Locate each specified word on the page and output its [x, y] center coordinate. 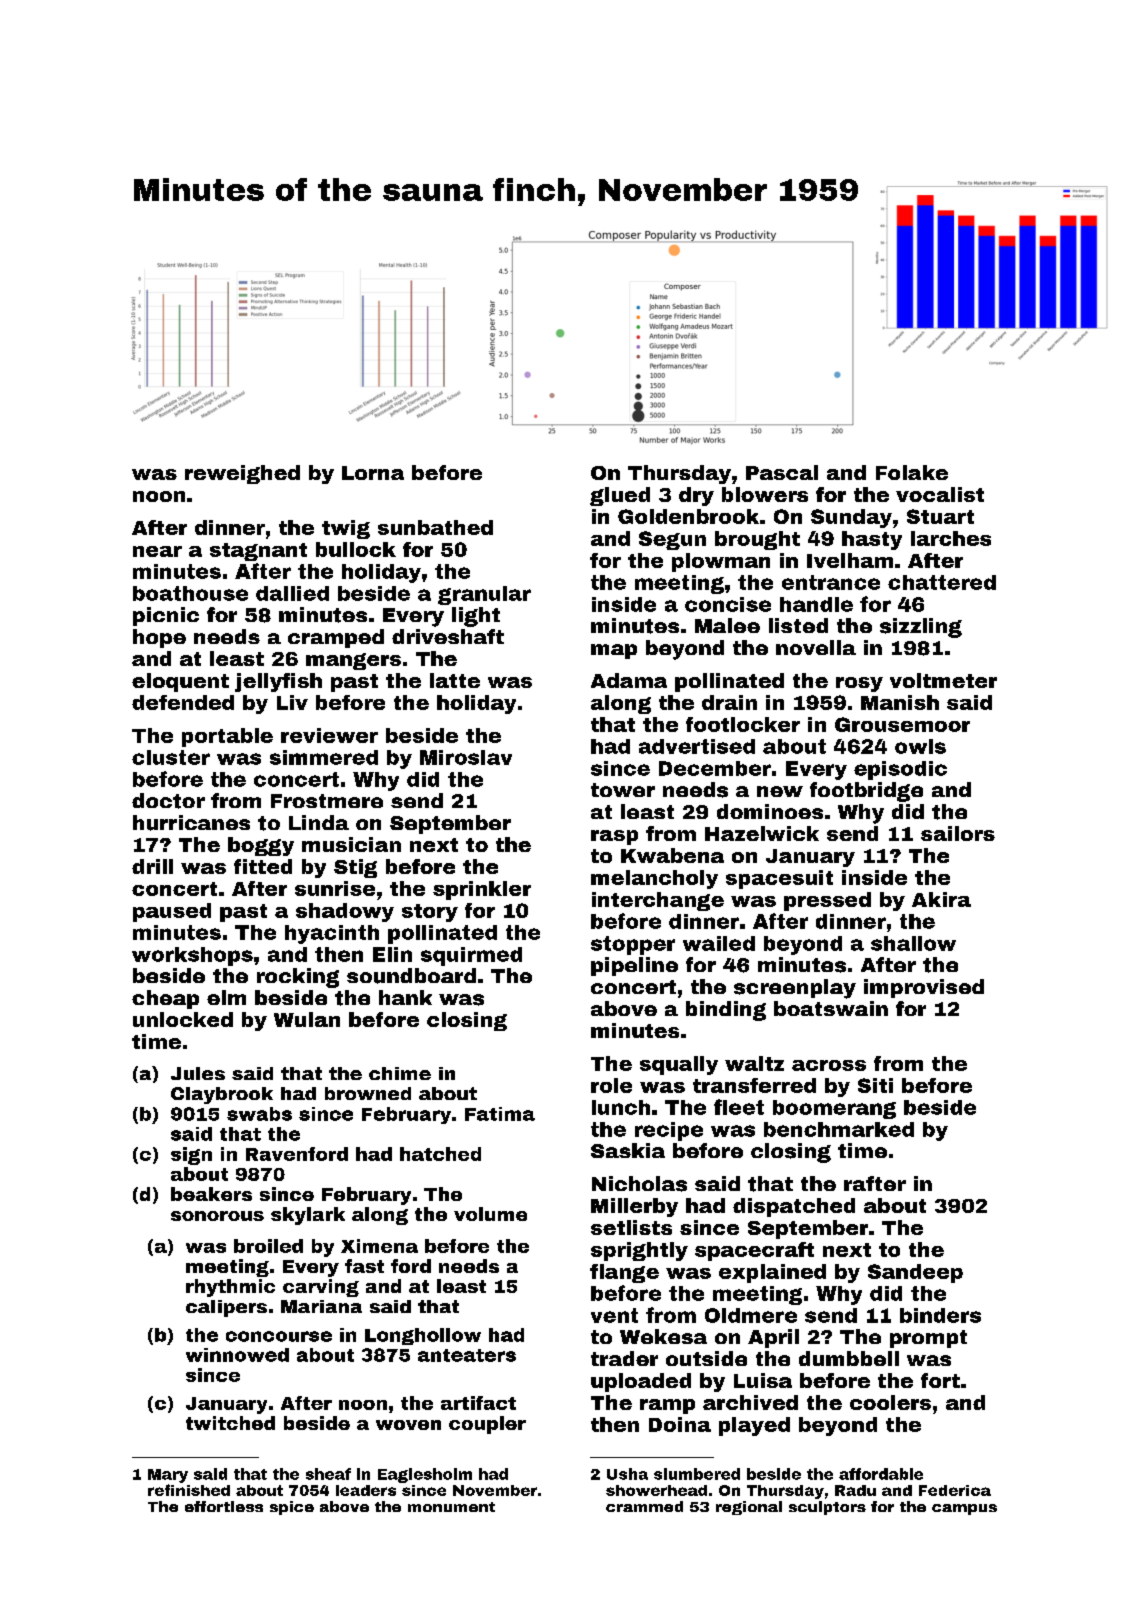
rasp [614, 837]
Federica [955, 1490]
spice [292, 1508]
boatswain [831, 1008]
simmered [324, 757]
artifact [478, 1403]
